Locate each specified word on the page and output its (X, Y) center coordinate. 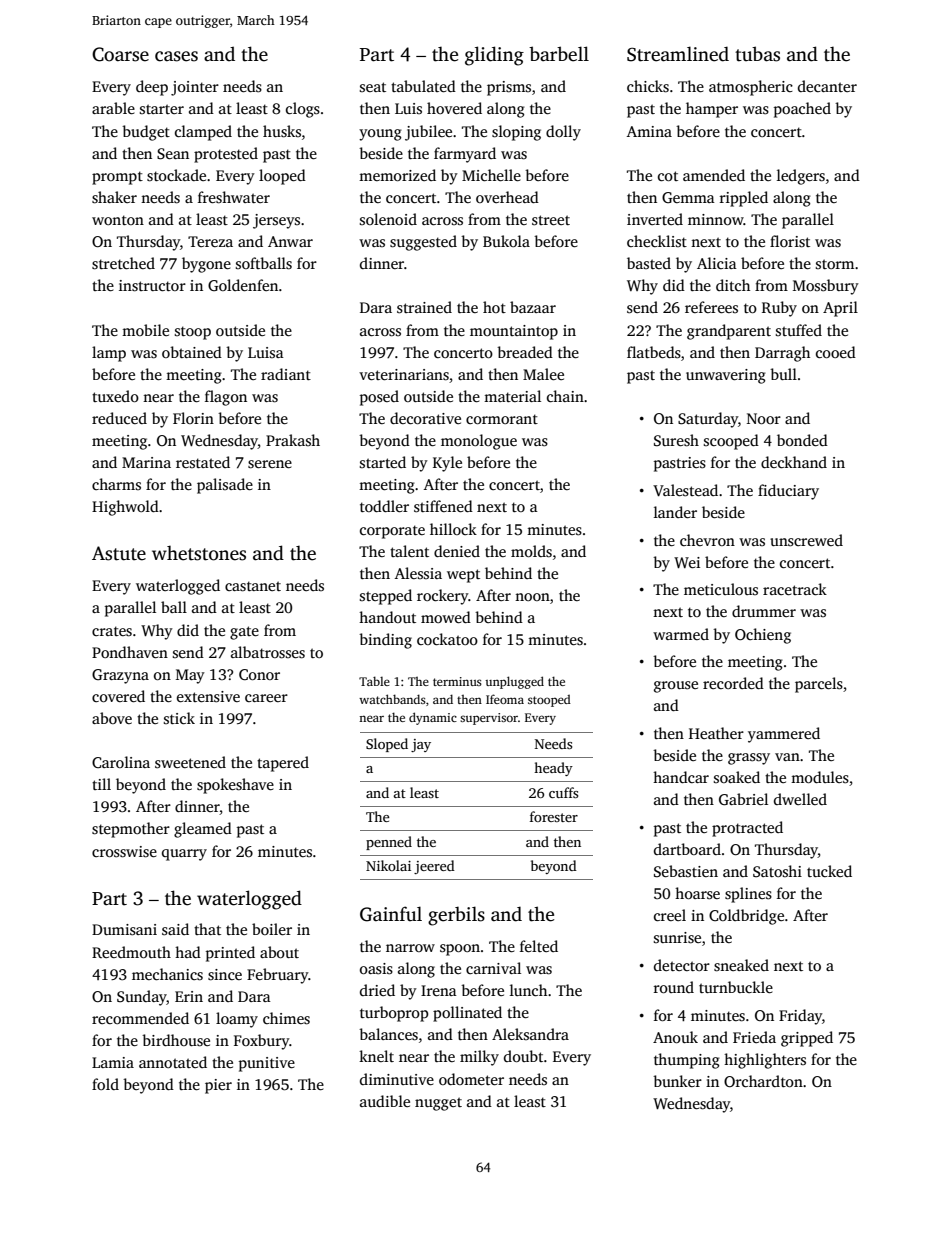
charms (116, 484)
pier (218, 1086)
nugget (438, 1104)
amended (714, 175)
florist (790, 241)
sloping (516, 133)
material (512, 396)
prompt (117, 178)
